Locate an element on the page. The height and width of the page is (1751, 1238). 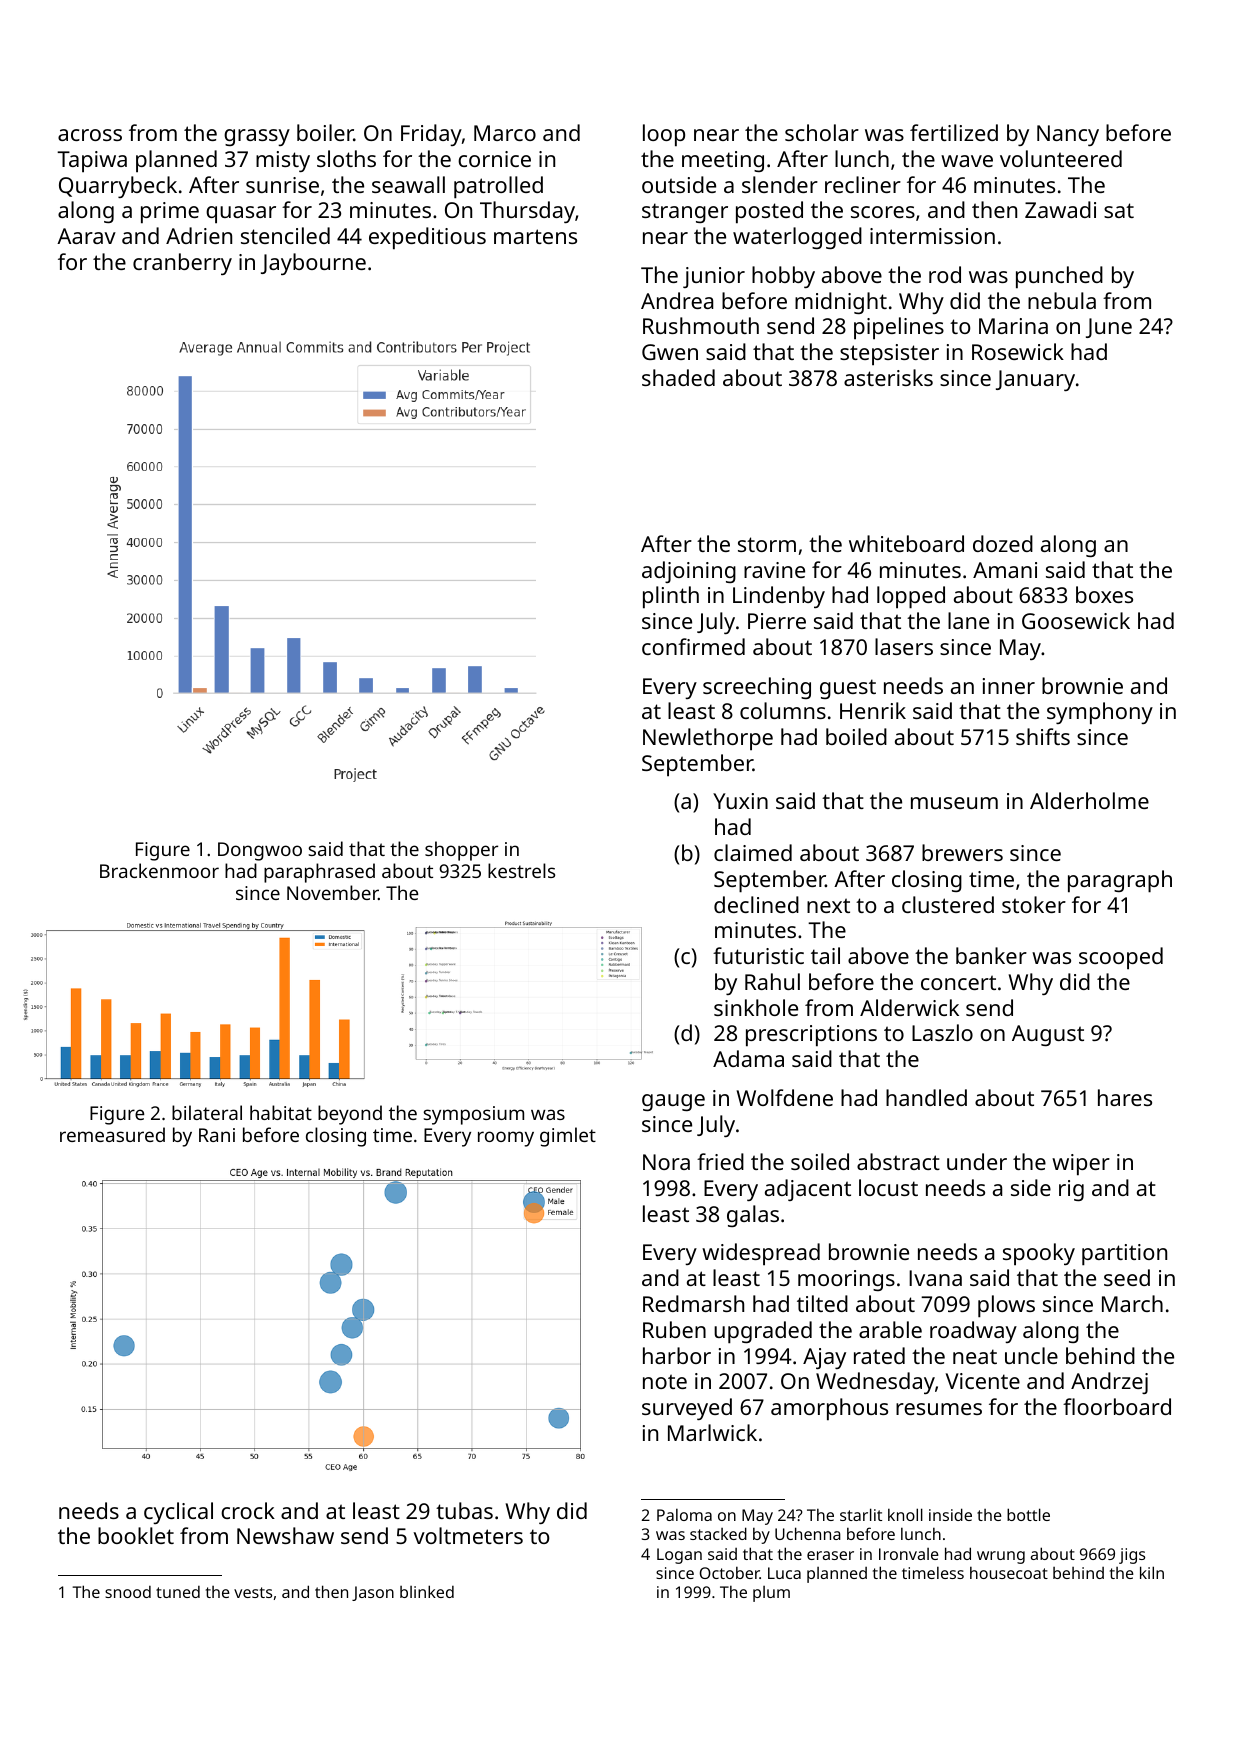
loop is located at coordinates (664, 135).
